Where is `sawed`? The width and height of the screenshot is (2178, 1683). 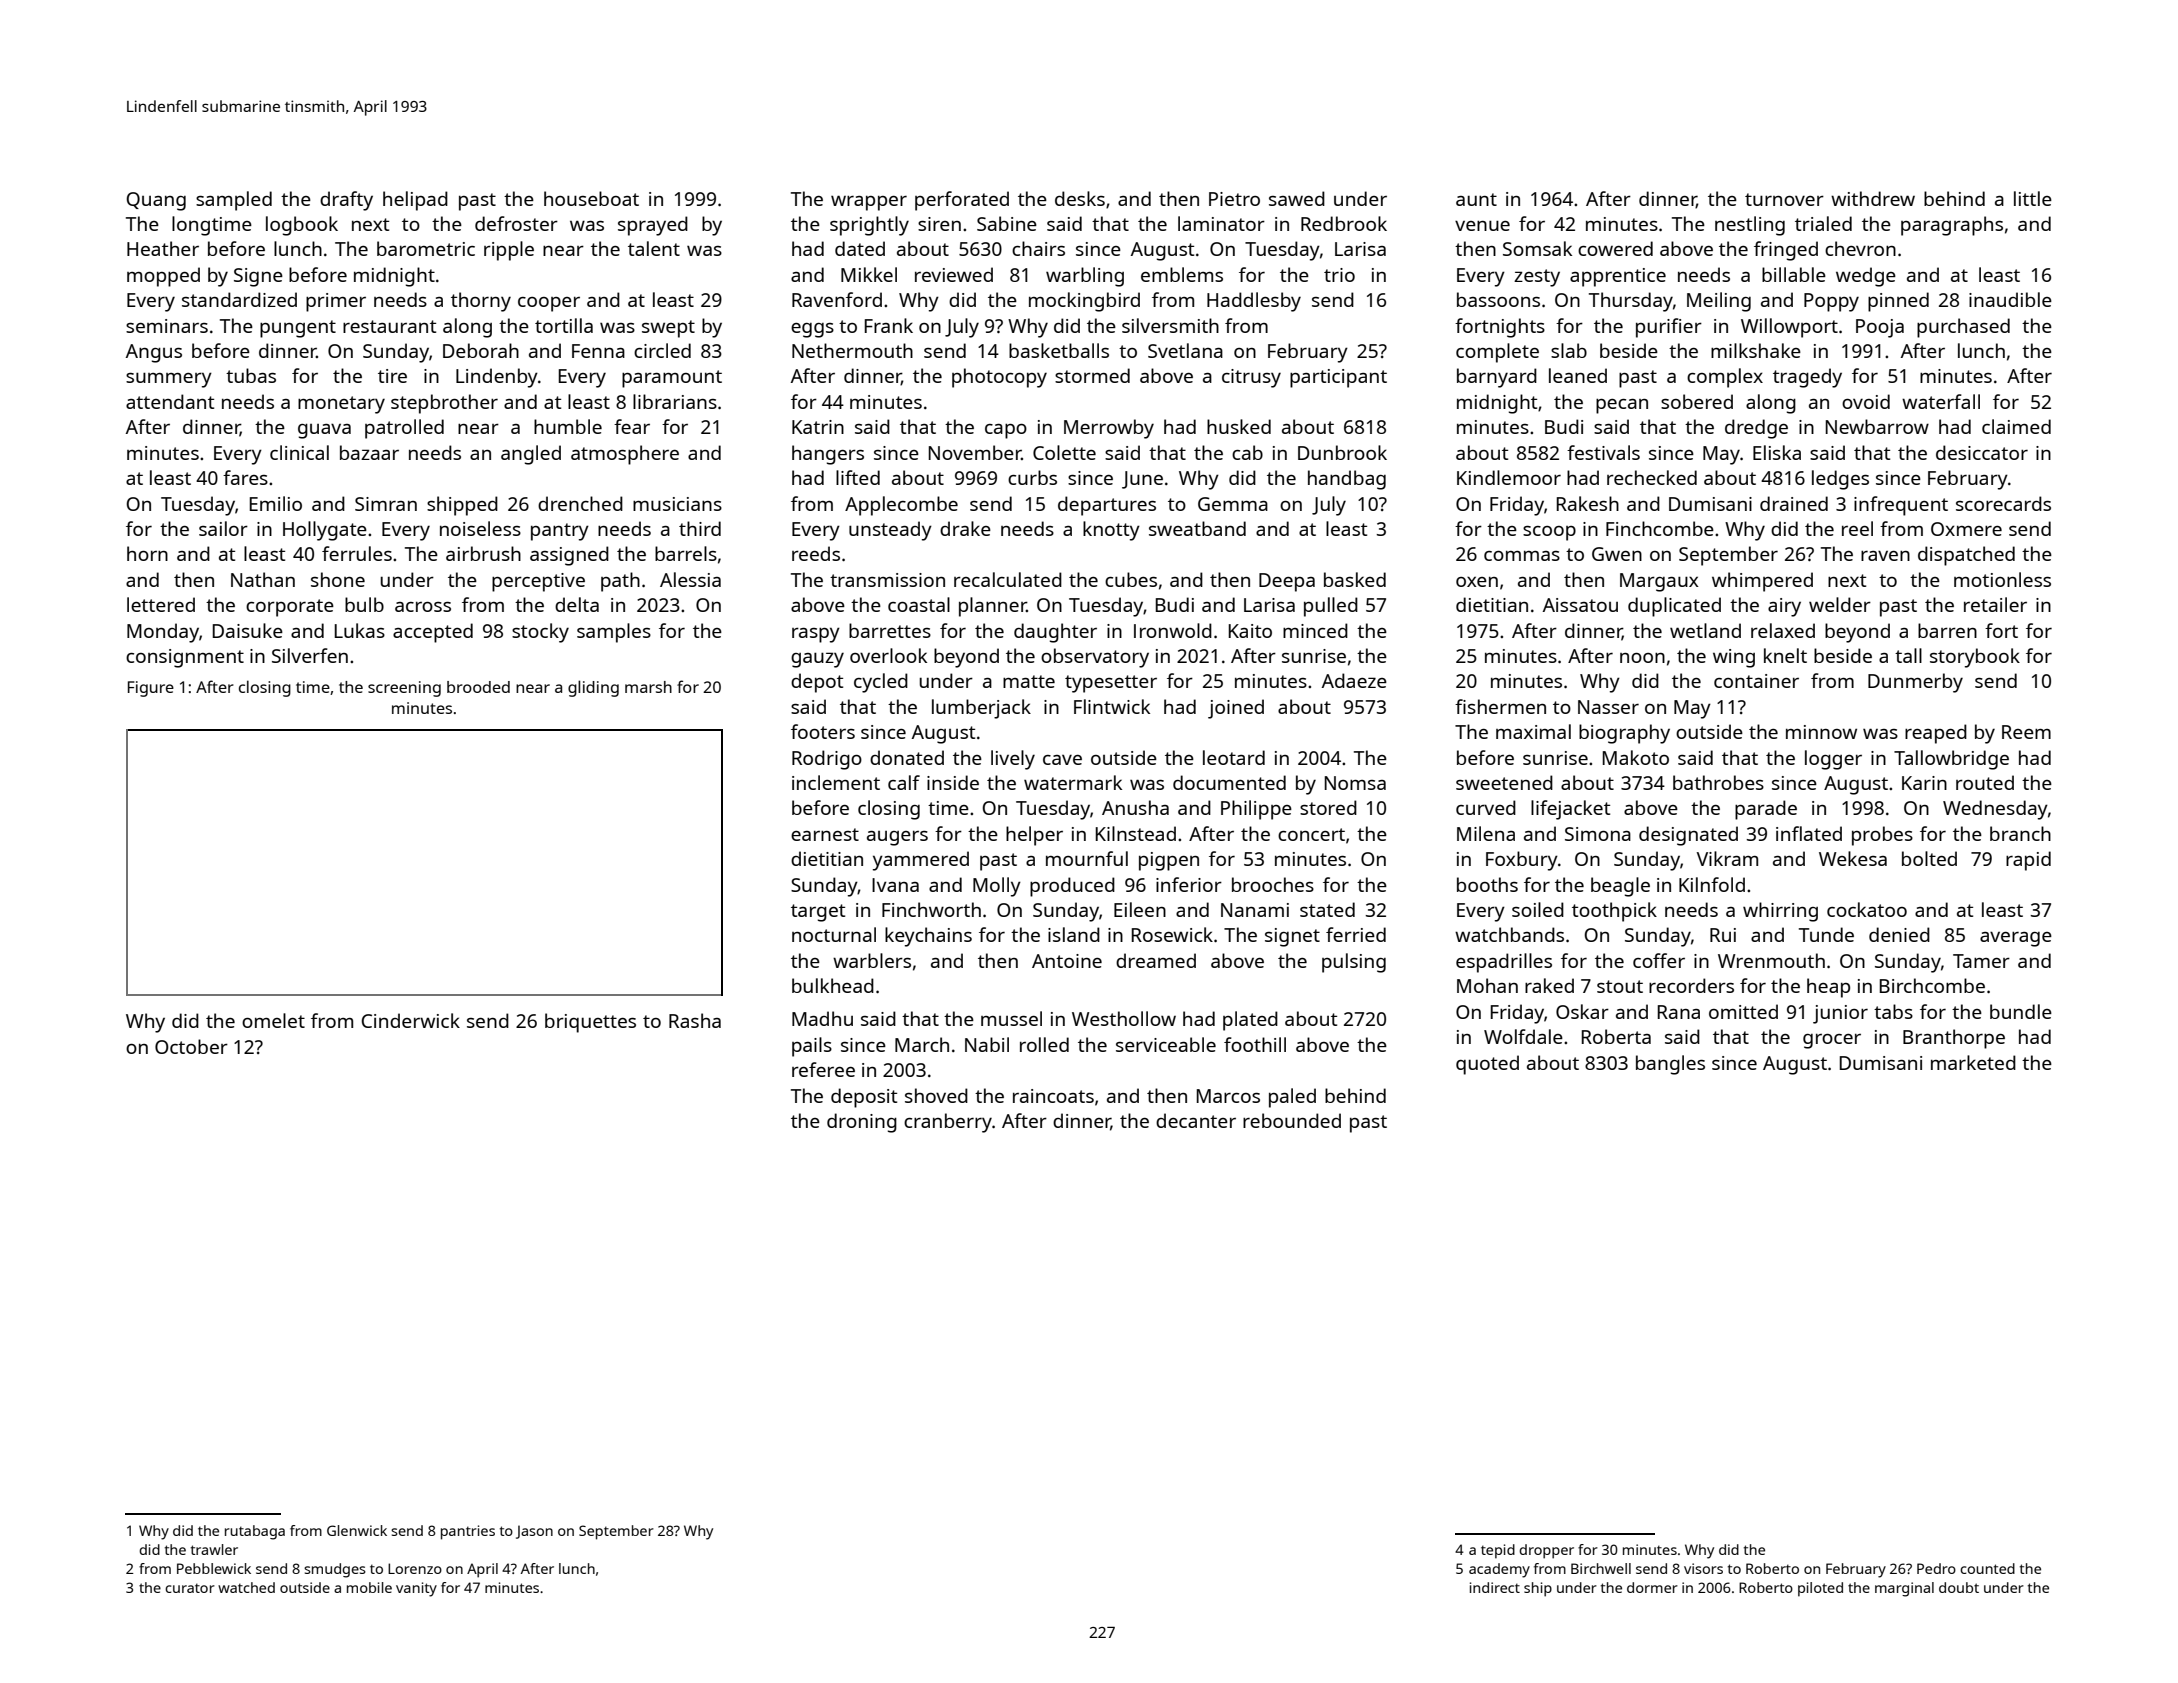
sawed is located at coordinates (1297, 198).
